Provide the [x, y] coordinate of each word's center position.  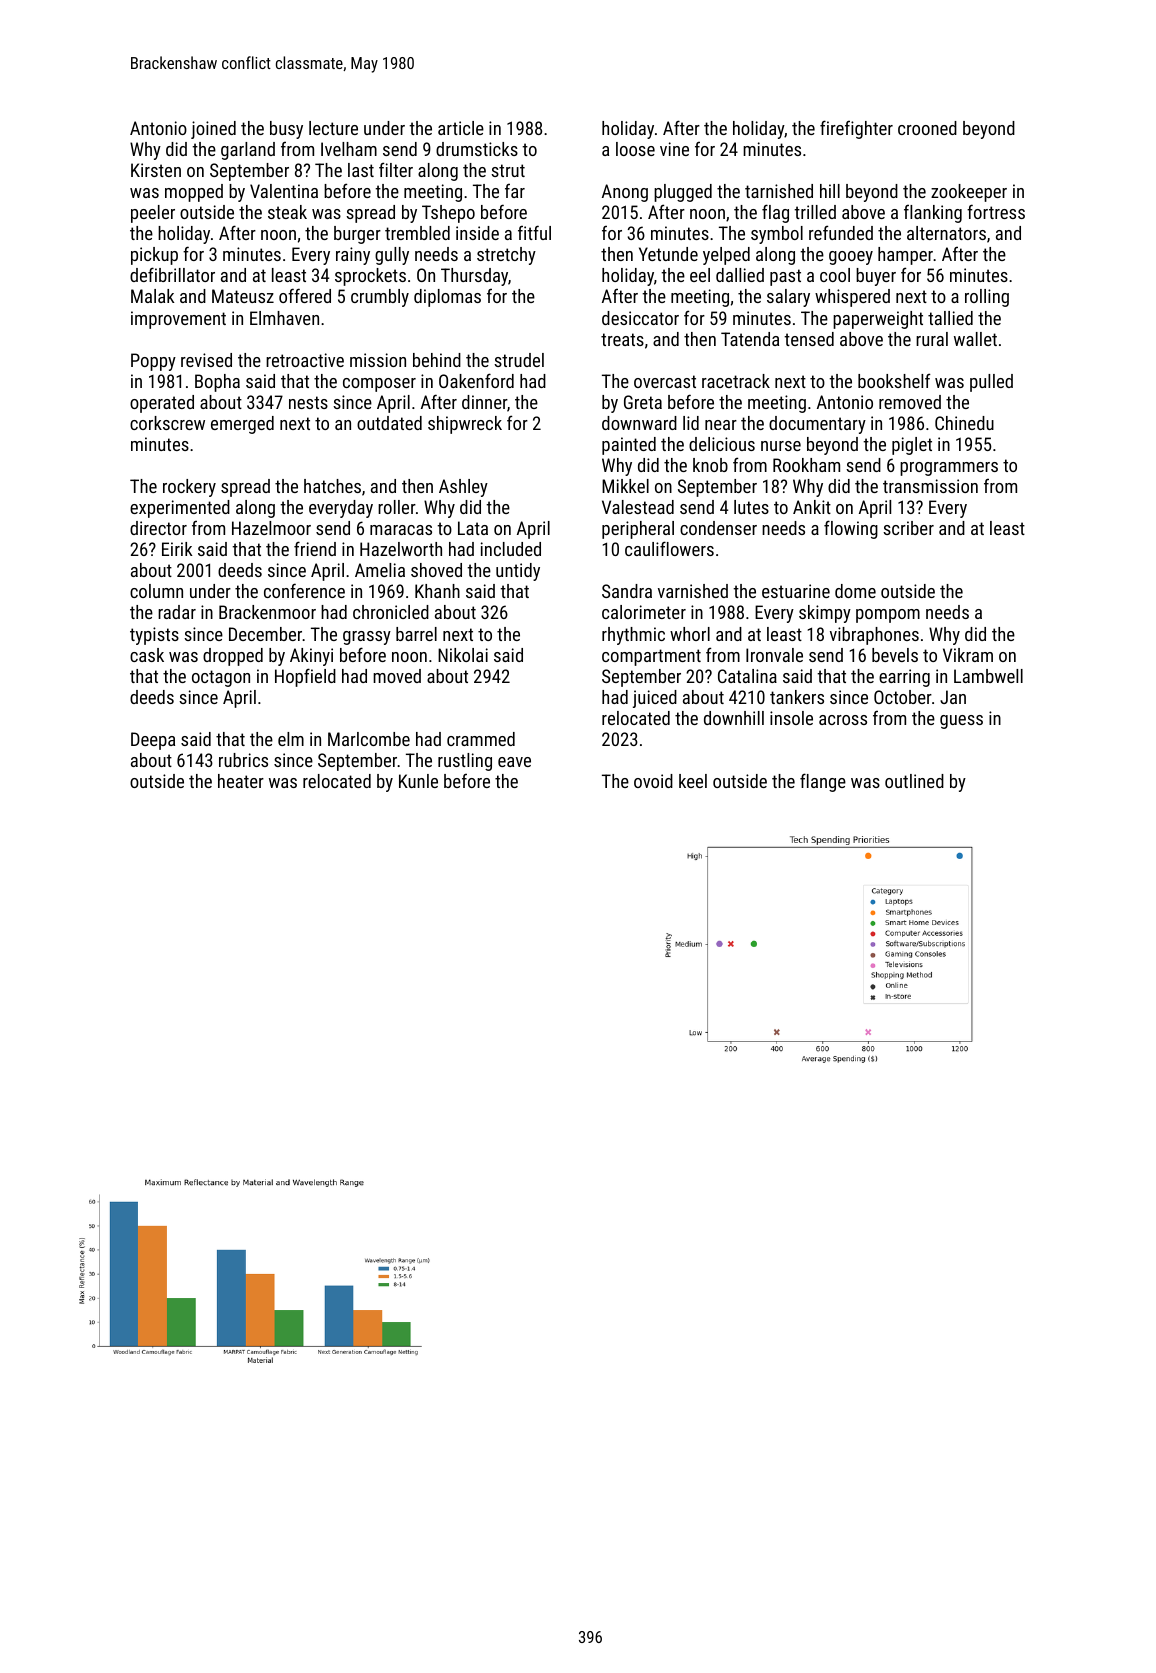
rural [932, 339]
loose [635, 149]
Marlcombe [369, 739]
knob [710, 465]
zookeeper [969, 193]
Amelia [380, 570]
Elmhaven [284, 318]
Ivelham [349, 149]
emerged [242, 425]
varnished [693, 591]
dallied [740, 275]
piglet [912, 446]
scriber [908, 528]
